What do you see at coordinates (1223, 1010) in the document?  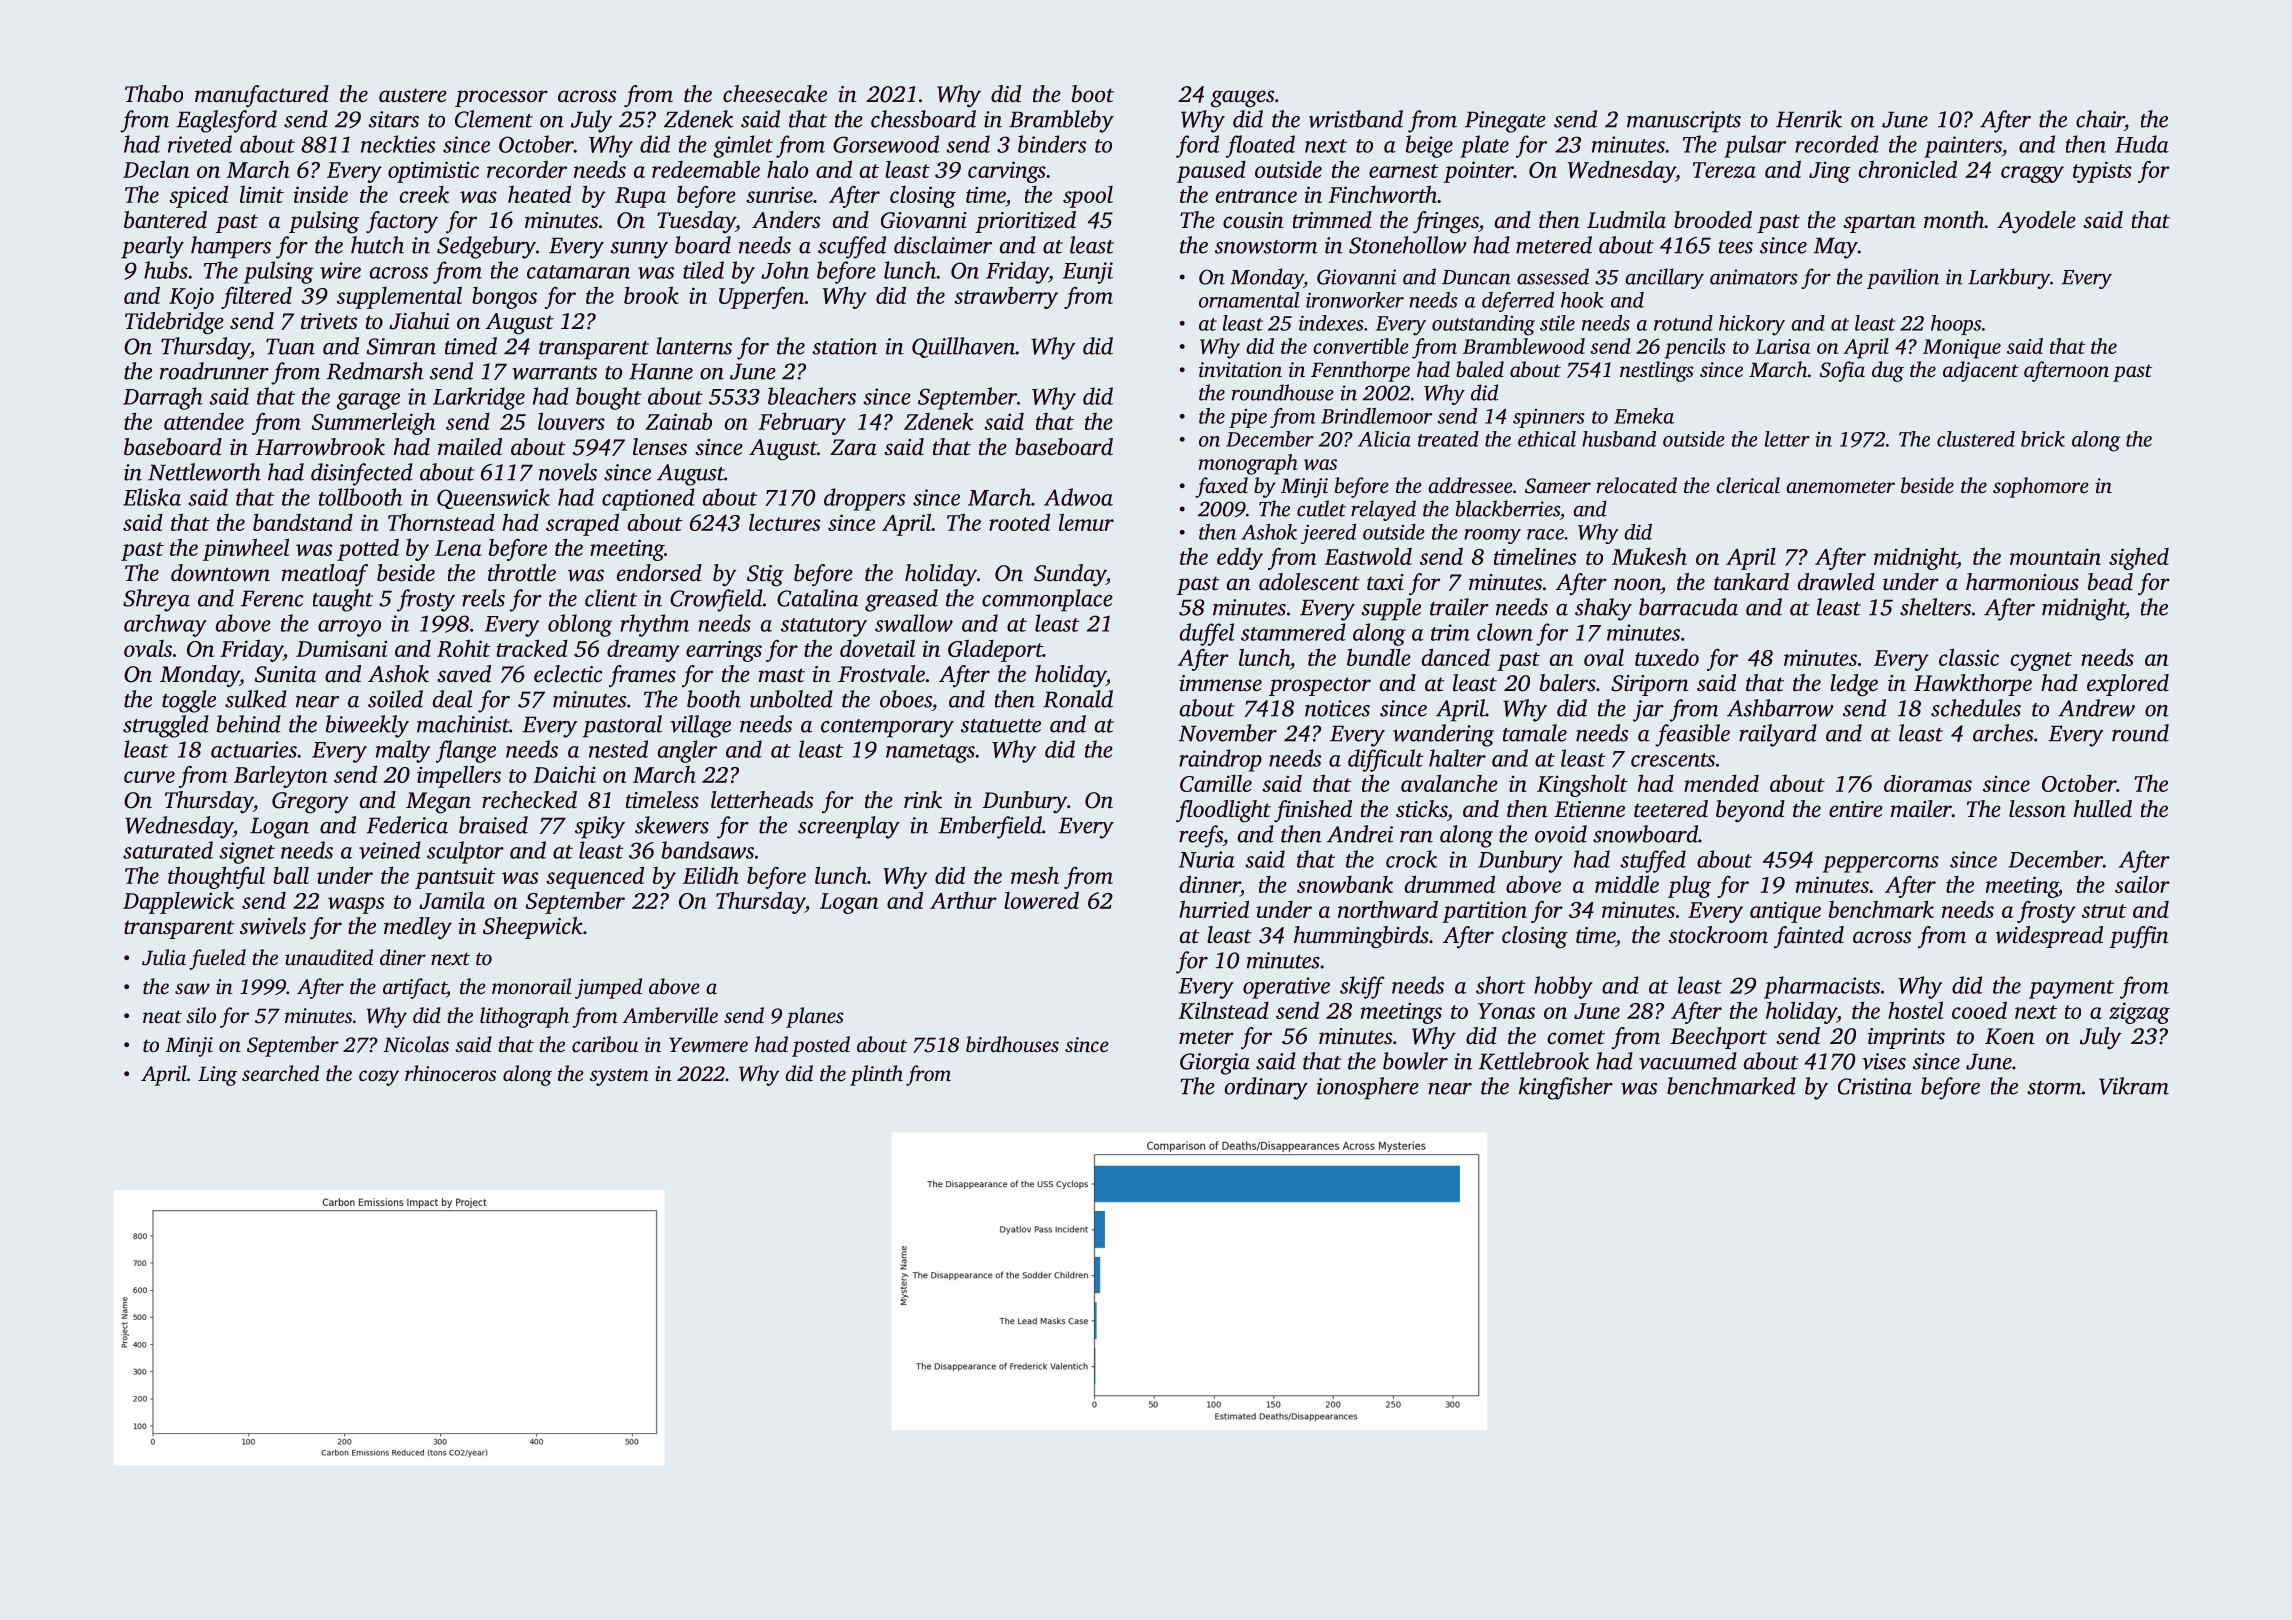 I see `Kilnstead` at bounding box center [1223, 1010].
